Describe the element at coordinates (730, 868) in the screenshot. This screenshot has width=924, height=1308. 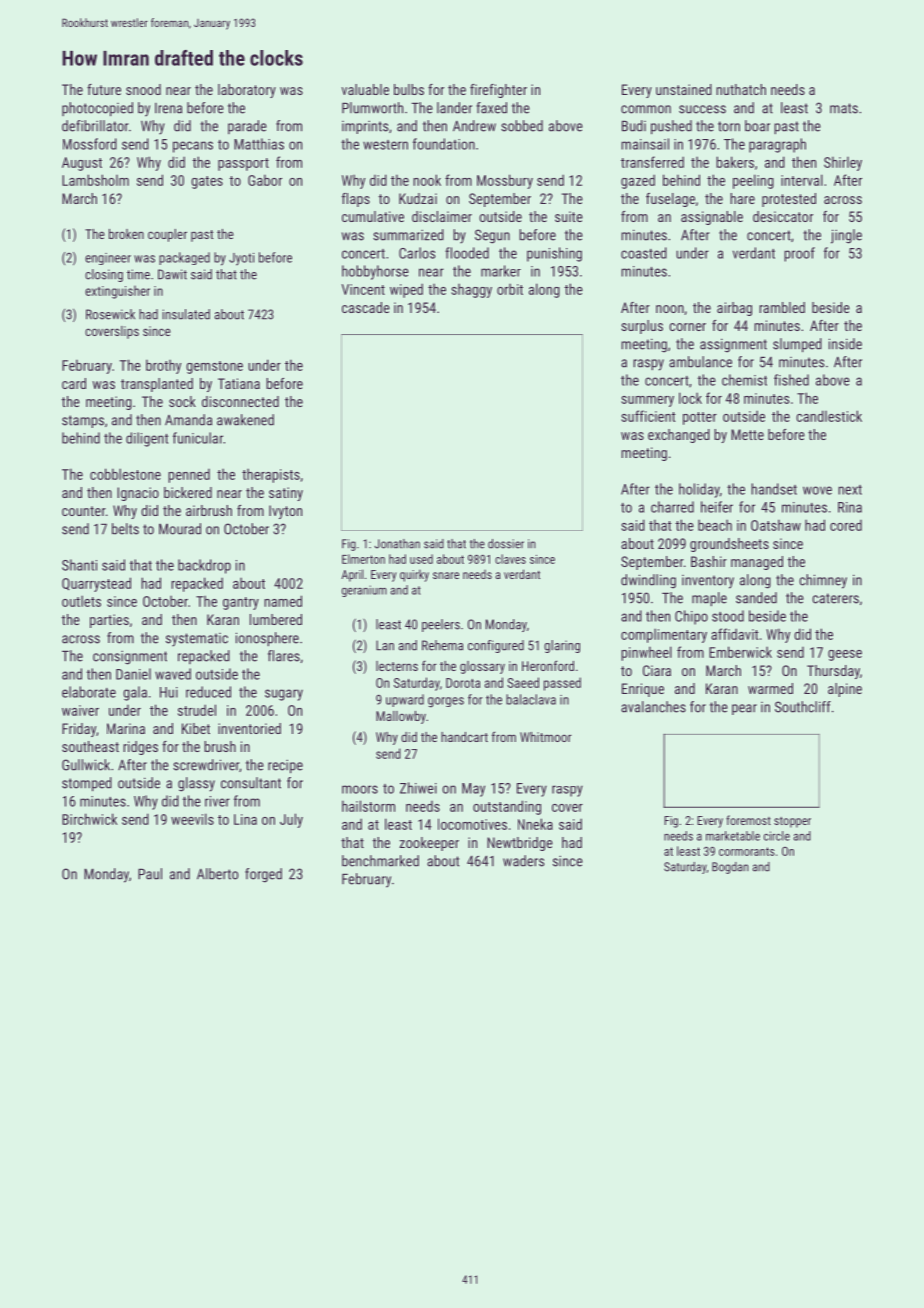
I see `Bogdan` at that location.
